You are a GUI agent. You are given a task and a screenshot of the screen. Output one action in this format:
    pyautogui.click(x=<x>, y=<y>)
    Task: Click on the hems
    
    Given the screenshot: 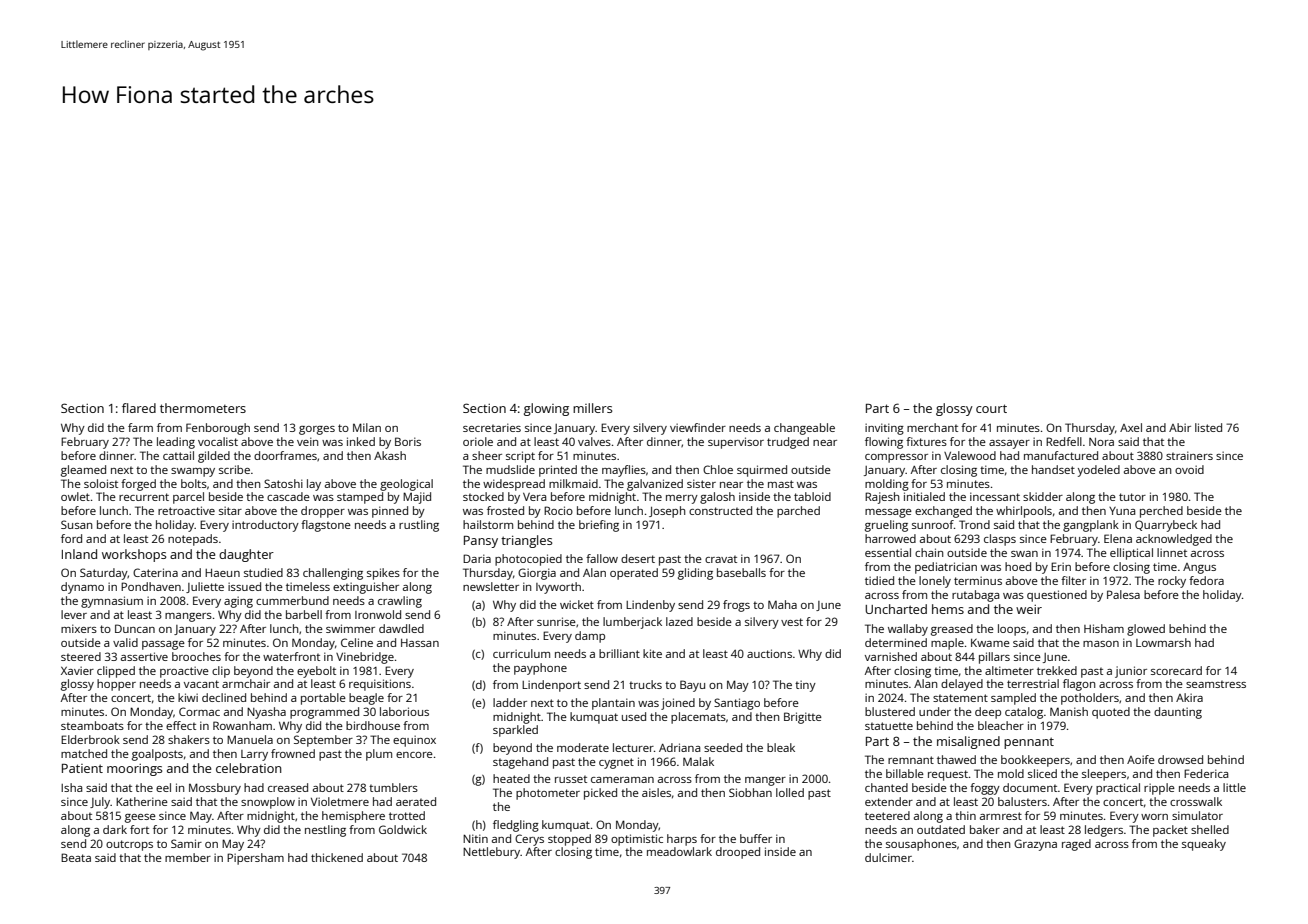 What is the action you would take?
    pyautogui.click(x=948, y=609)
